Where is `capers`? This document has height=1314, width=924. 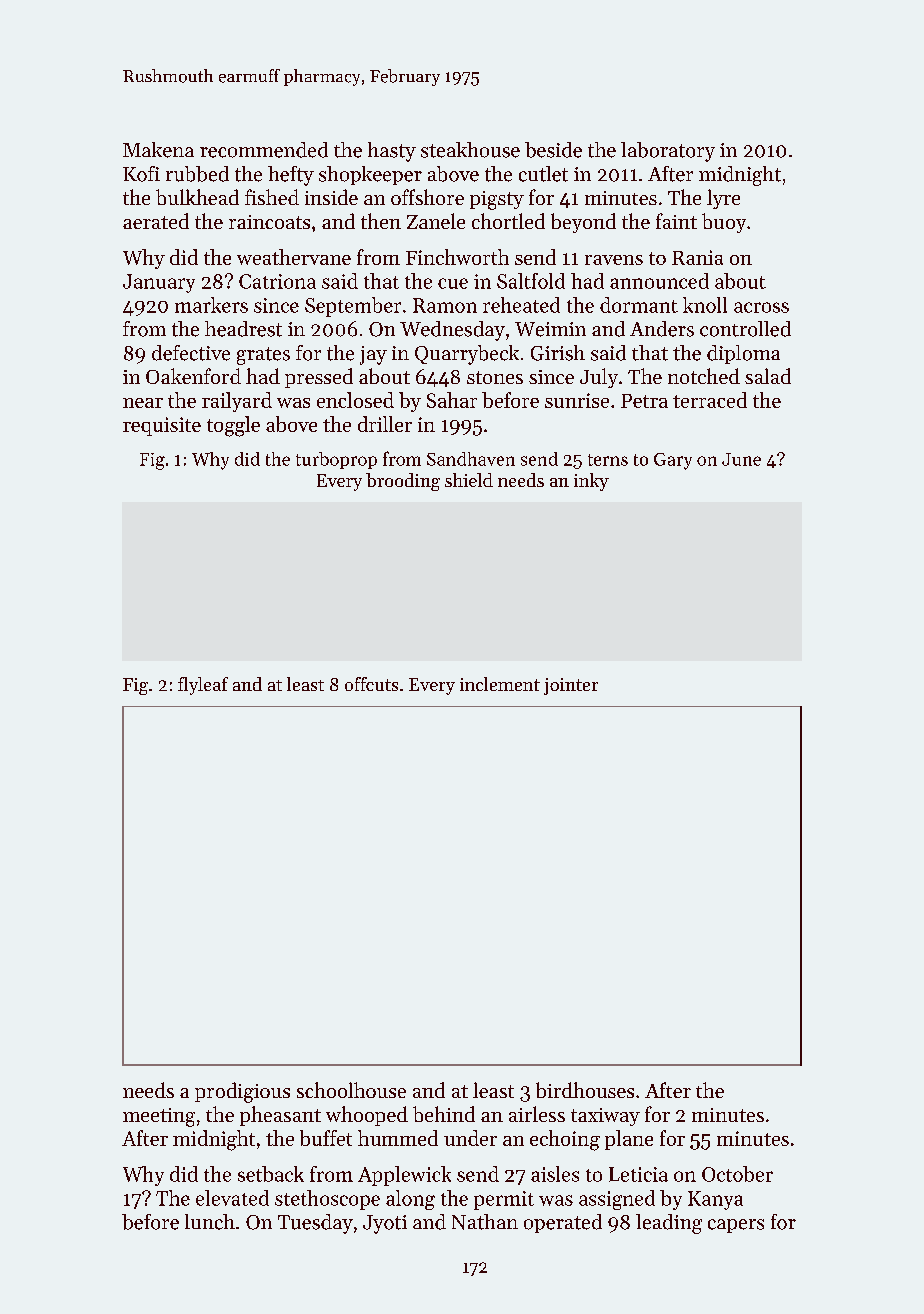
capers is located at coordinates (736, 1226).
